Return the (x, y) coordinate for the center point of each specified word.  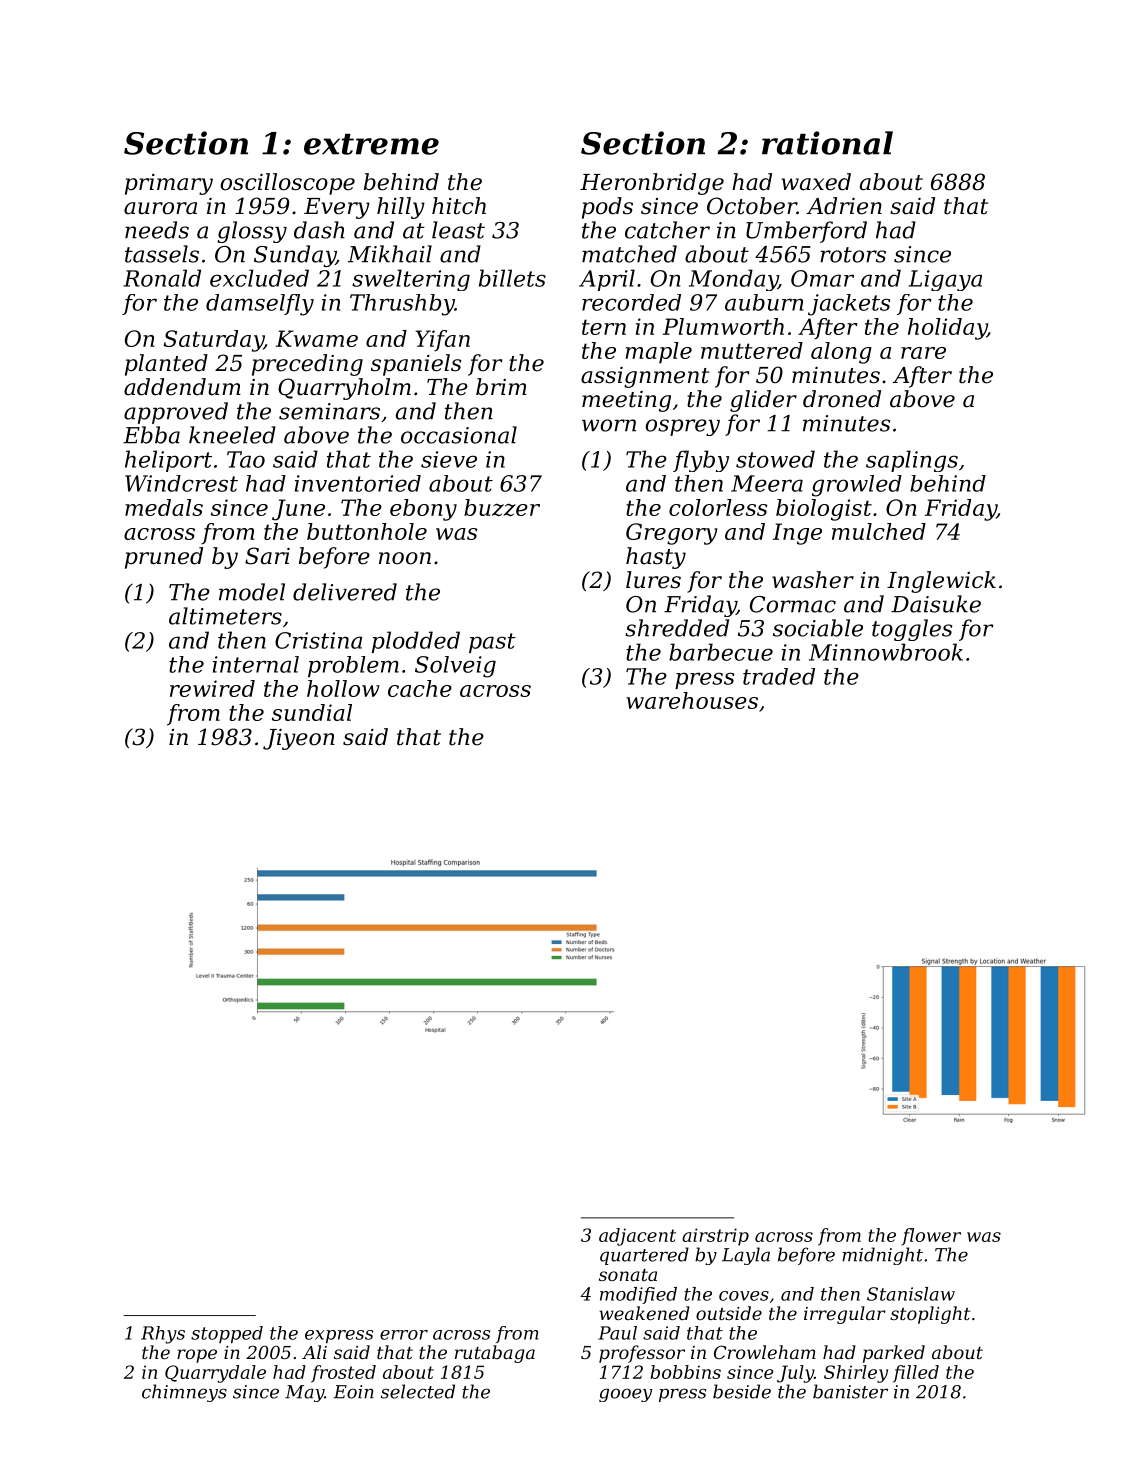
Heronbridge (652, 184)
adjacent (637, 1237)
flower (931, 1237)
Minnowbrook (886, 652)
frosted (343, 1374)
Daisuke (936, 604)
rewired (212, 688)
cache (420, 688)
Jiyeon (299, 739)
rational (827, 143)
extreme (371, 144)
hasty (656, 558)
